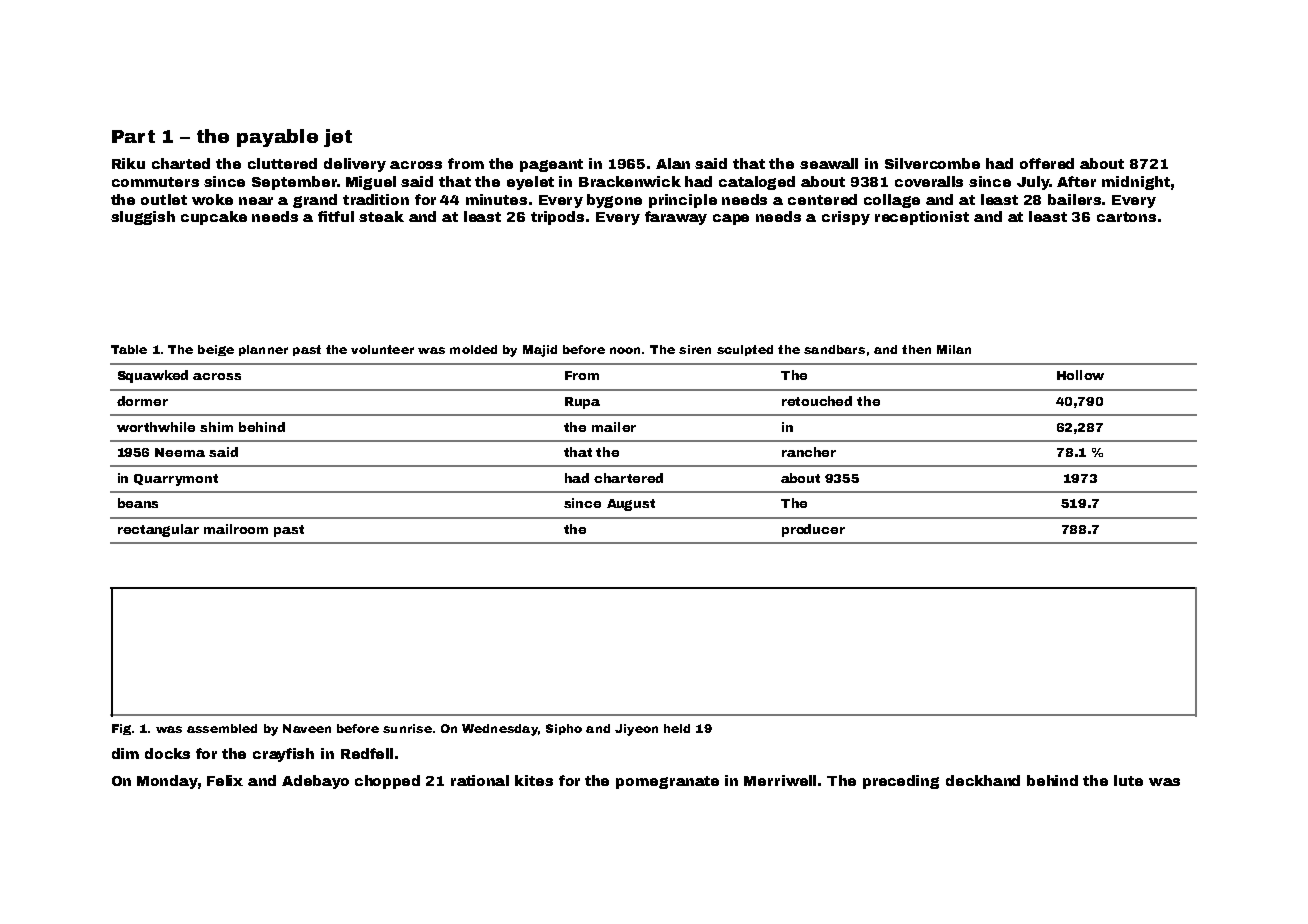 The image size is (1308, 924). Describe the element at coordinates (1128, 780) in the screenshot. I see `lute` at that location.
